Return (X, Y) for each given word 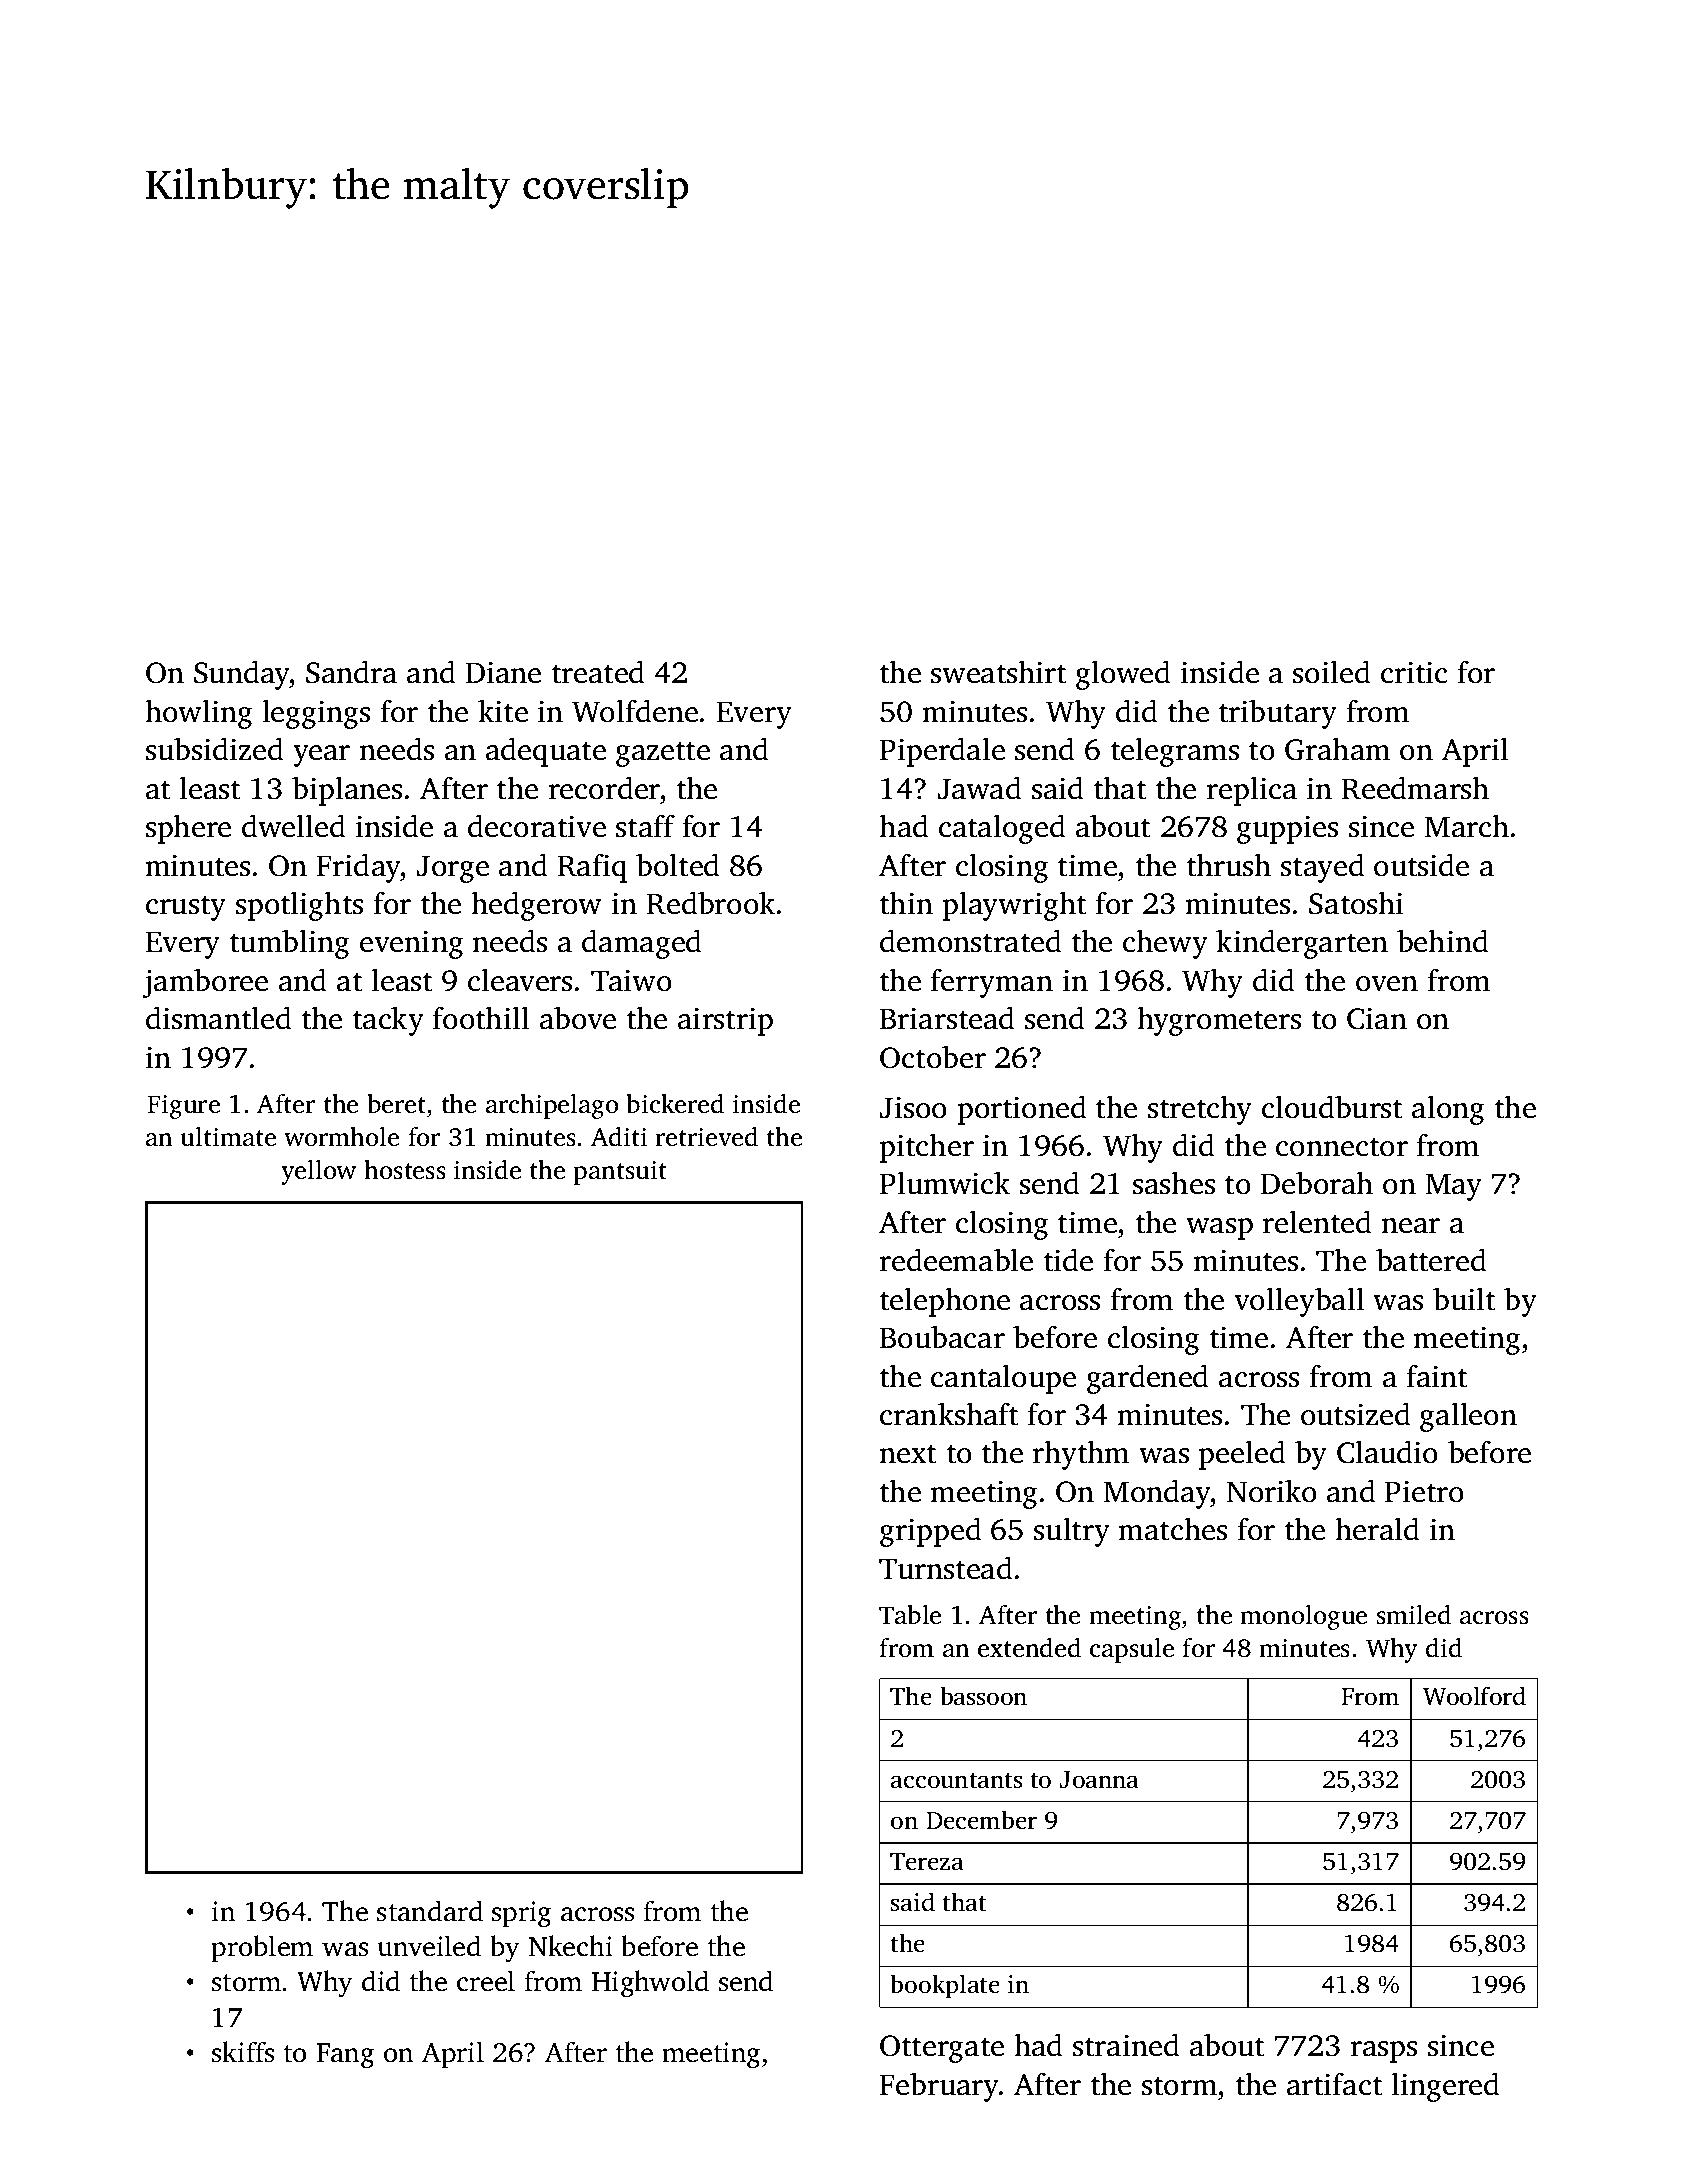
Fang (345, 2056)
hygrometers (1219, 1021)
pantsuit (620, 1172)
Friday (358, 868)
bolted (678, 865)
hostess (405, 1170)
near (1410, 1226)
